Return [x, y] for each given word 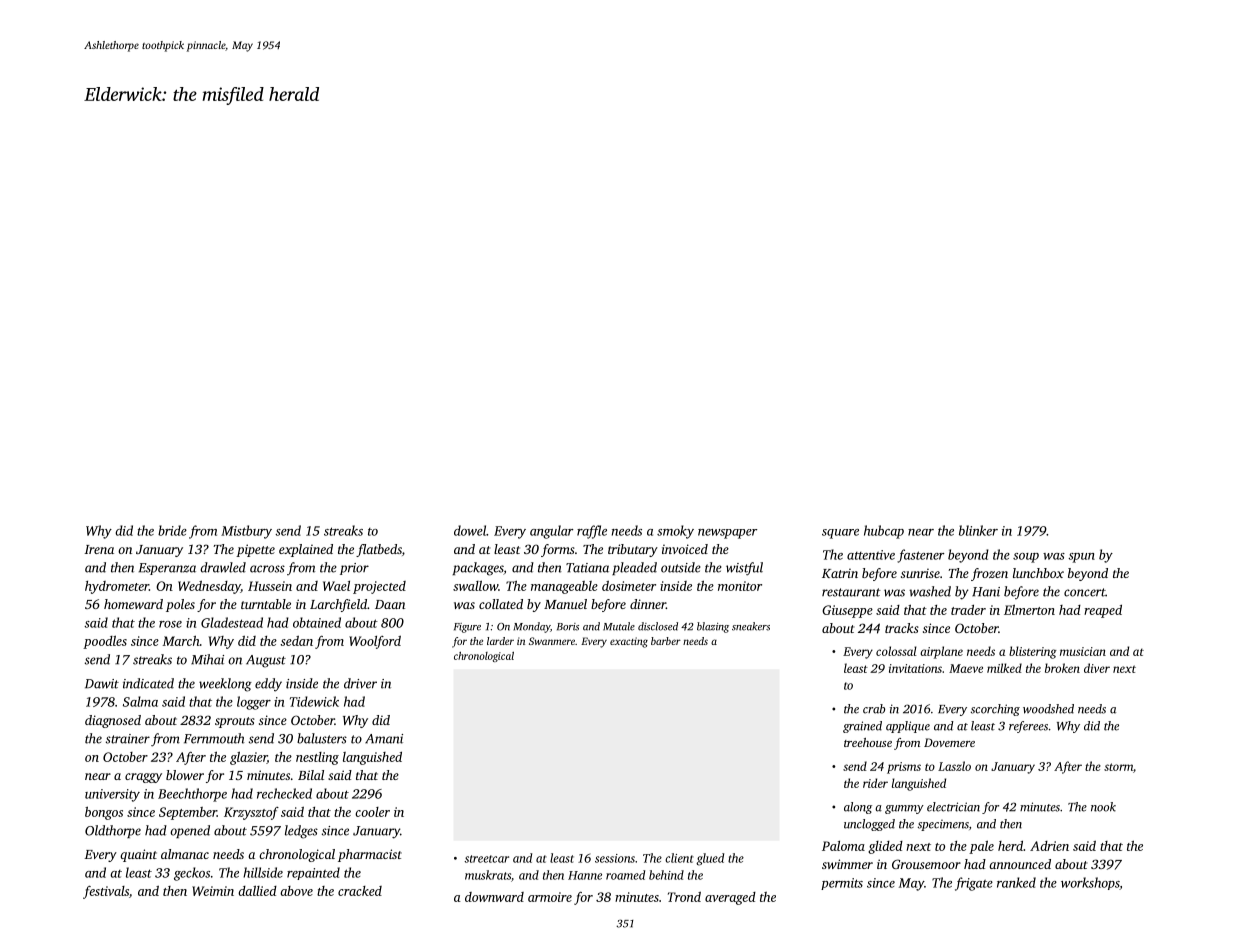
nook [1103, 807]
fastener [920, 556]
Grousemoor [926, 864]
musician [1083, 651]
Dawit [102, 684]
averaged [730, 898]
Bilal [311, 775]
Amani [384, 739]
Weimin [213, 891]
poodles [105, 642]
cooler [372, 812]
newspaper [727, 534]
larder [500, 641]
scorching [995, 710]
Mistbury [246, 532]
